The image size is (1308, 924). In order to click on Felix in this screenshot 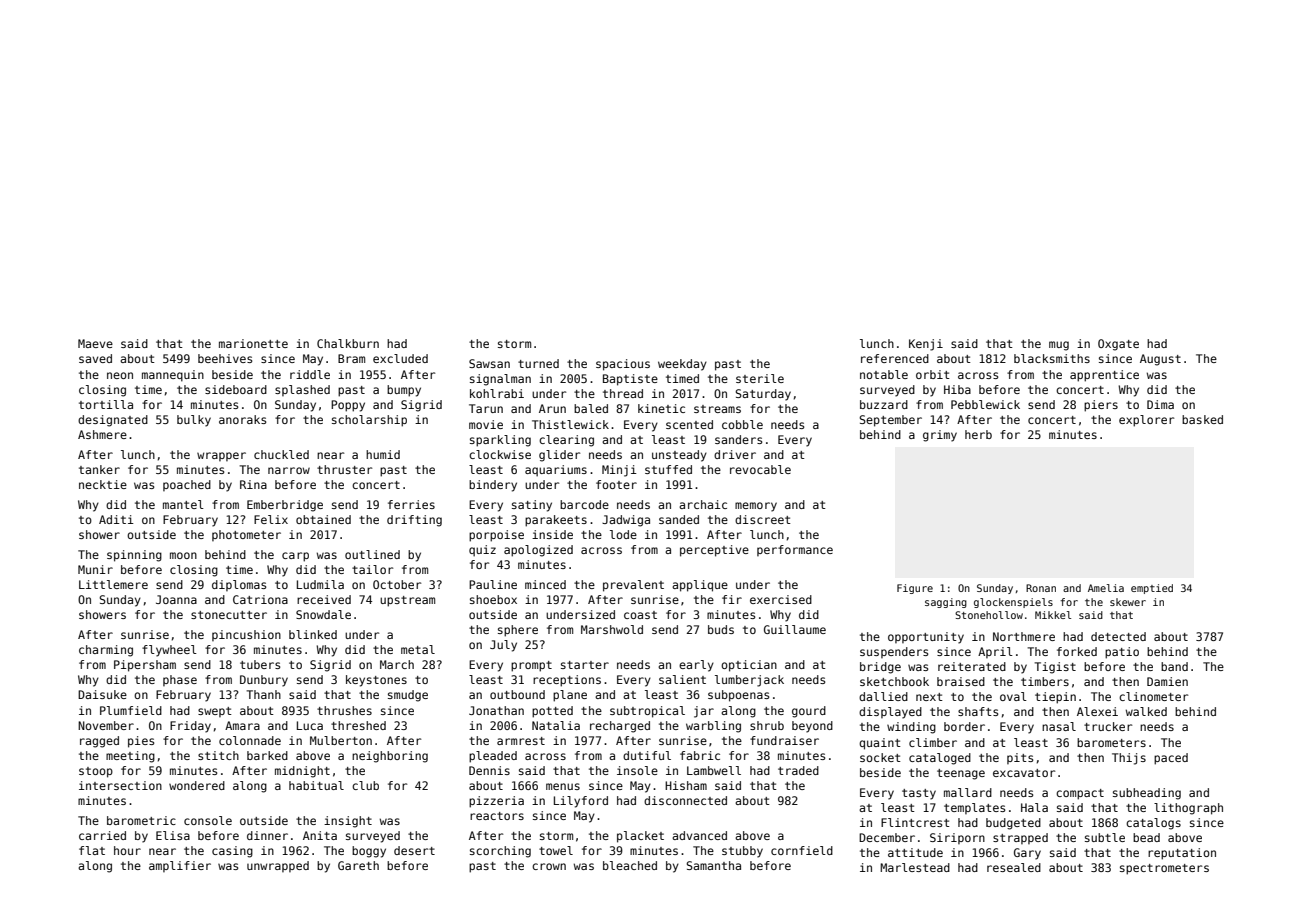, I will do `click(271, 519)`.
